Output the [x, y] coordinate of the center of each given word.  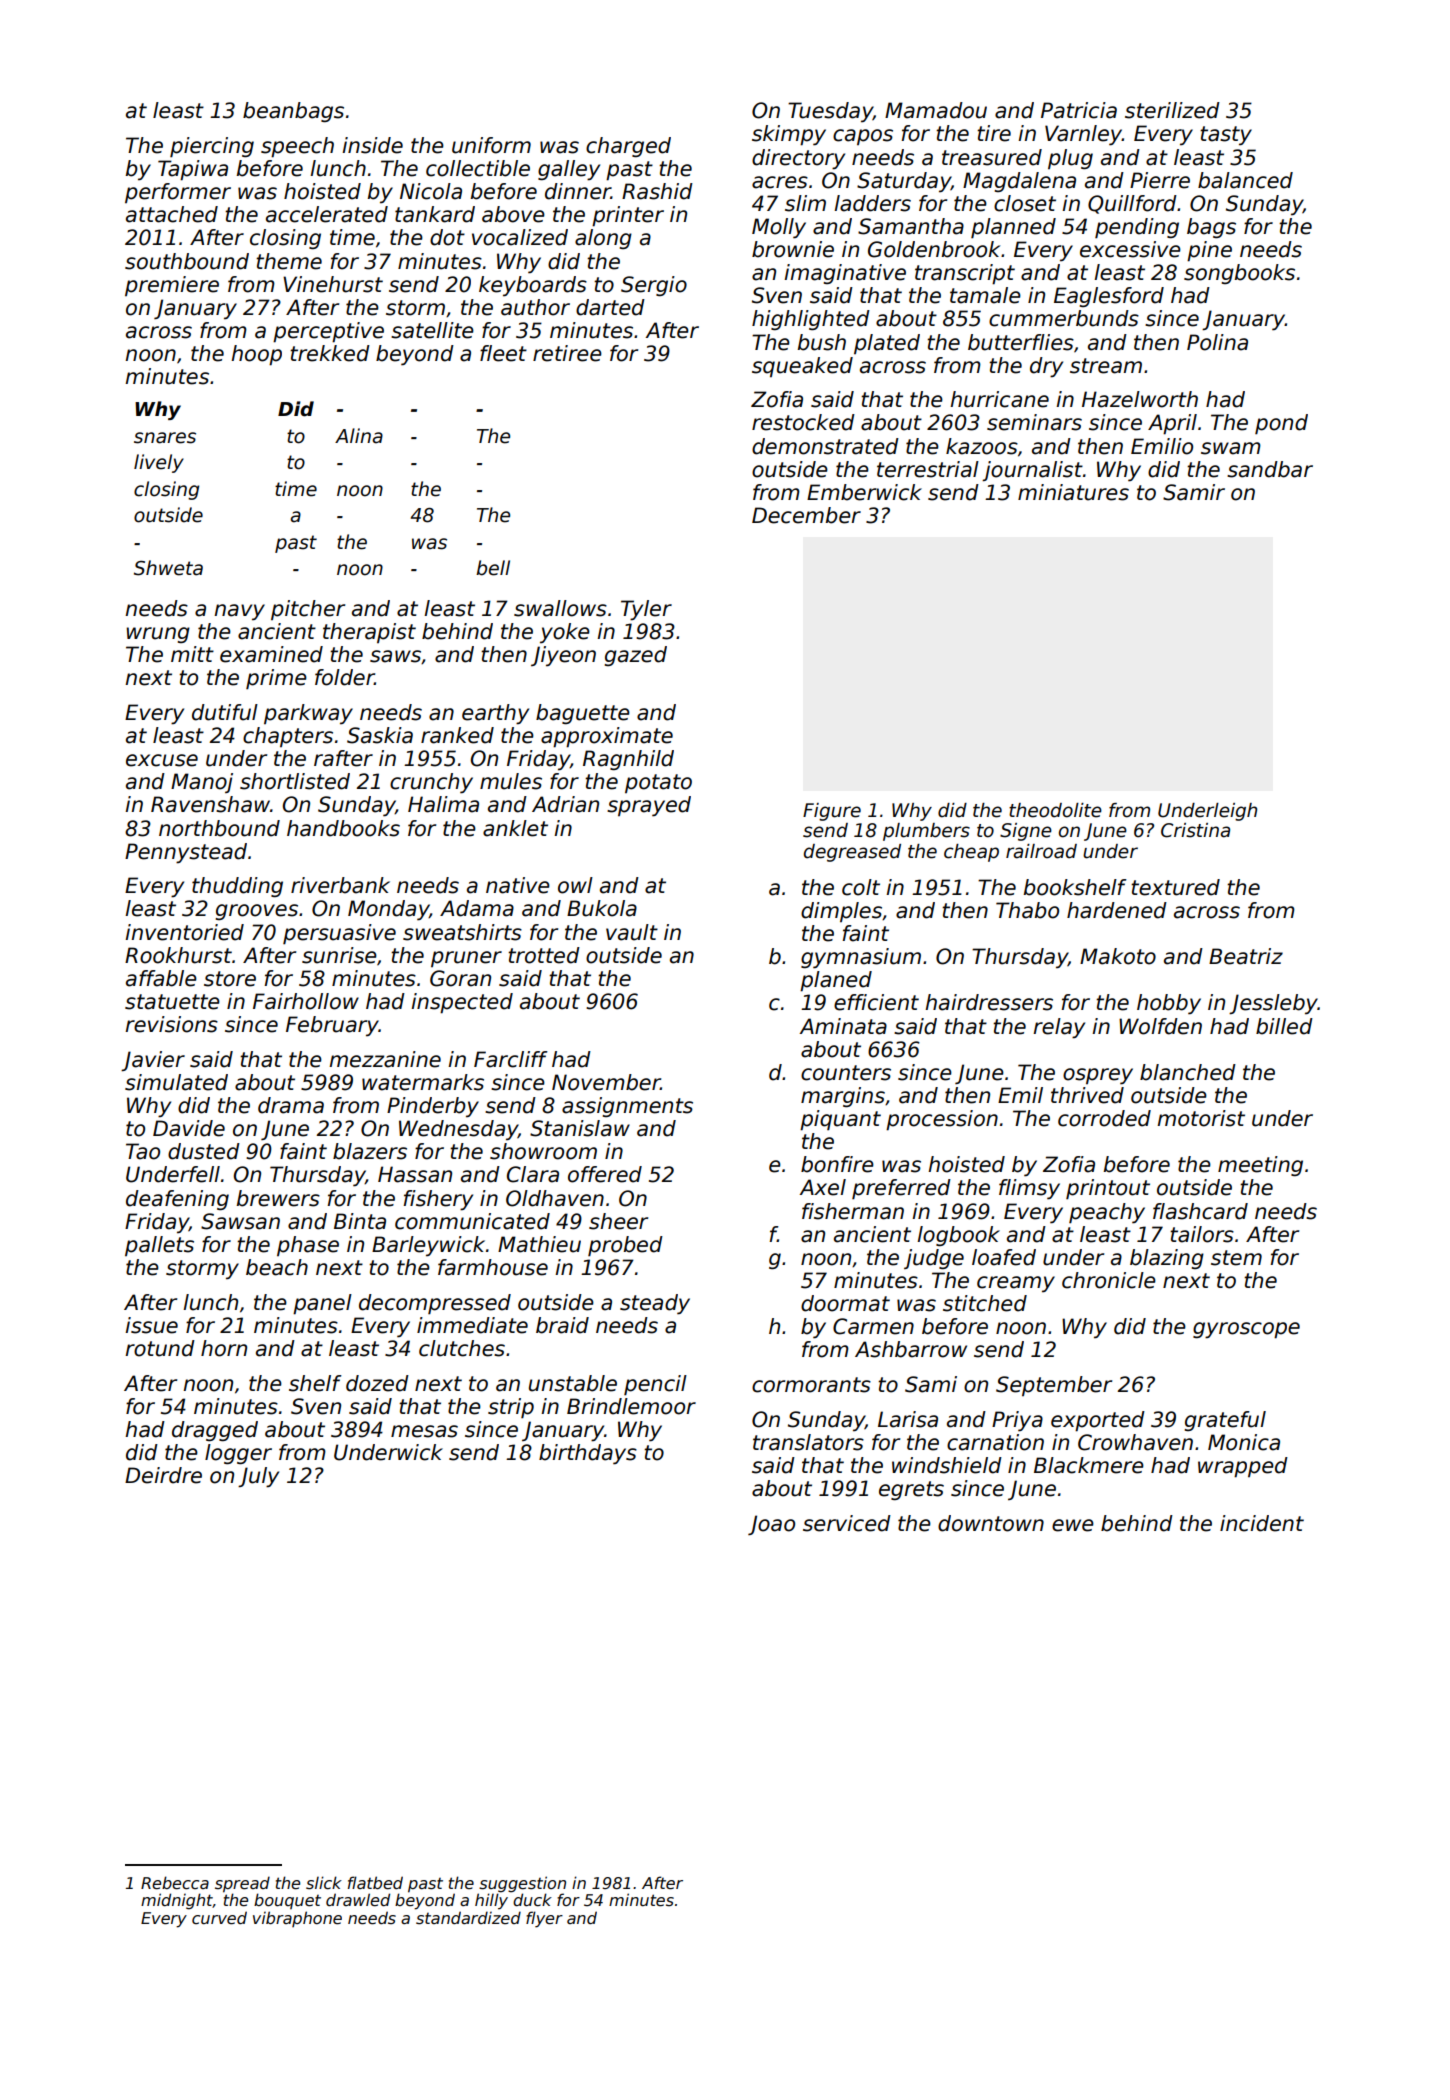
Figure [832, 812]
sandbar [1270, 469]
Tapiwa [193, 170]
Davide [189, 1128]
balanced [1245, 180]
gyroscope [1246, 1330]
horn [224, 1348]
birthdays [588, 1454]
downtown [991, 1523]
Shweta [168, 568]
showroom [543, 1151]
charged [628, 147]
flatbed [375, 1883]
